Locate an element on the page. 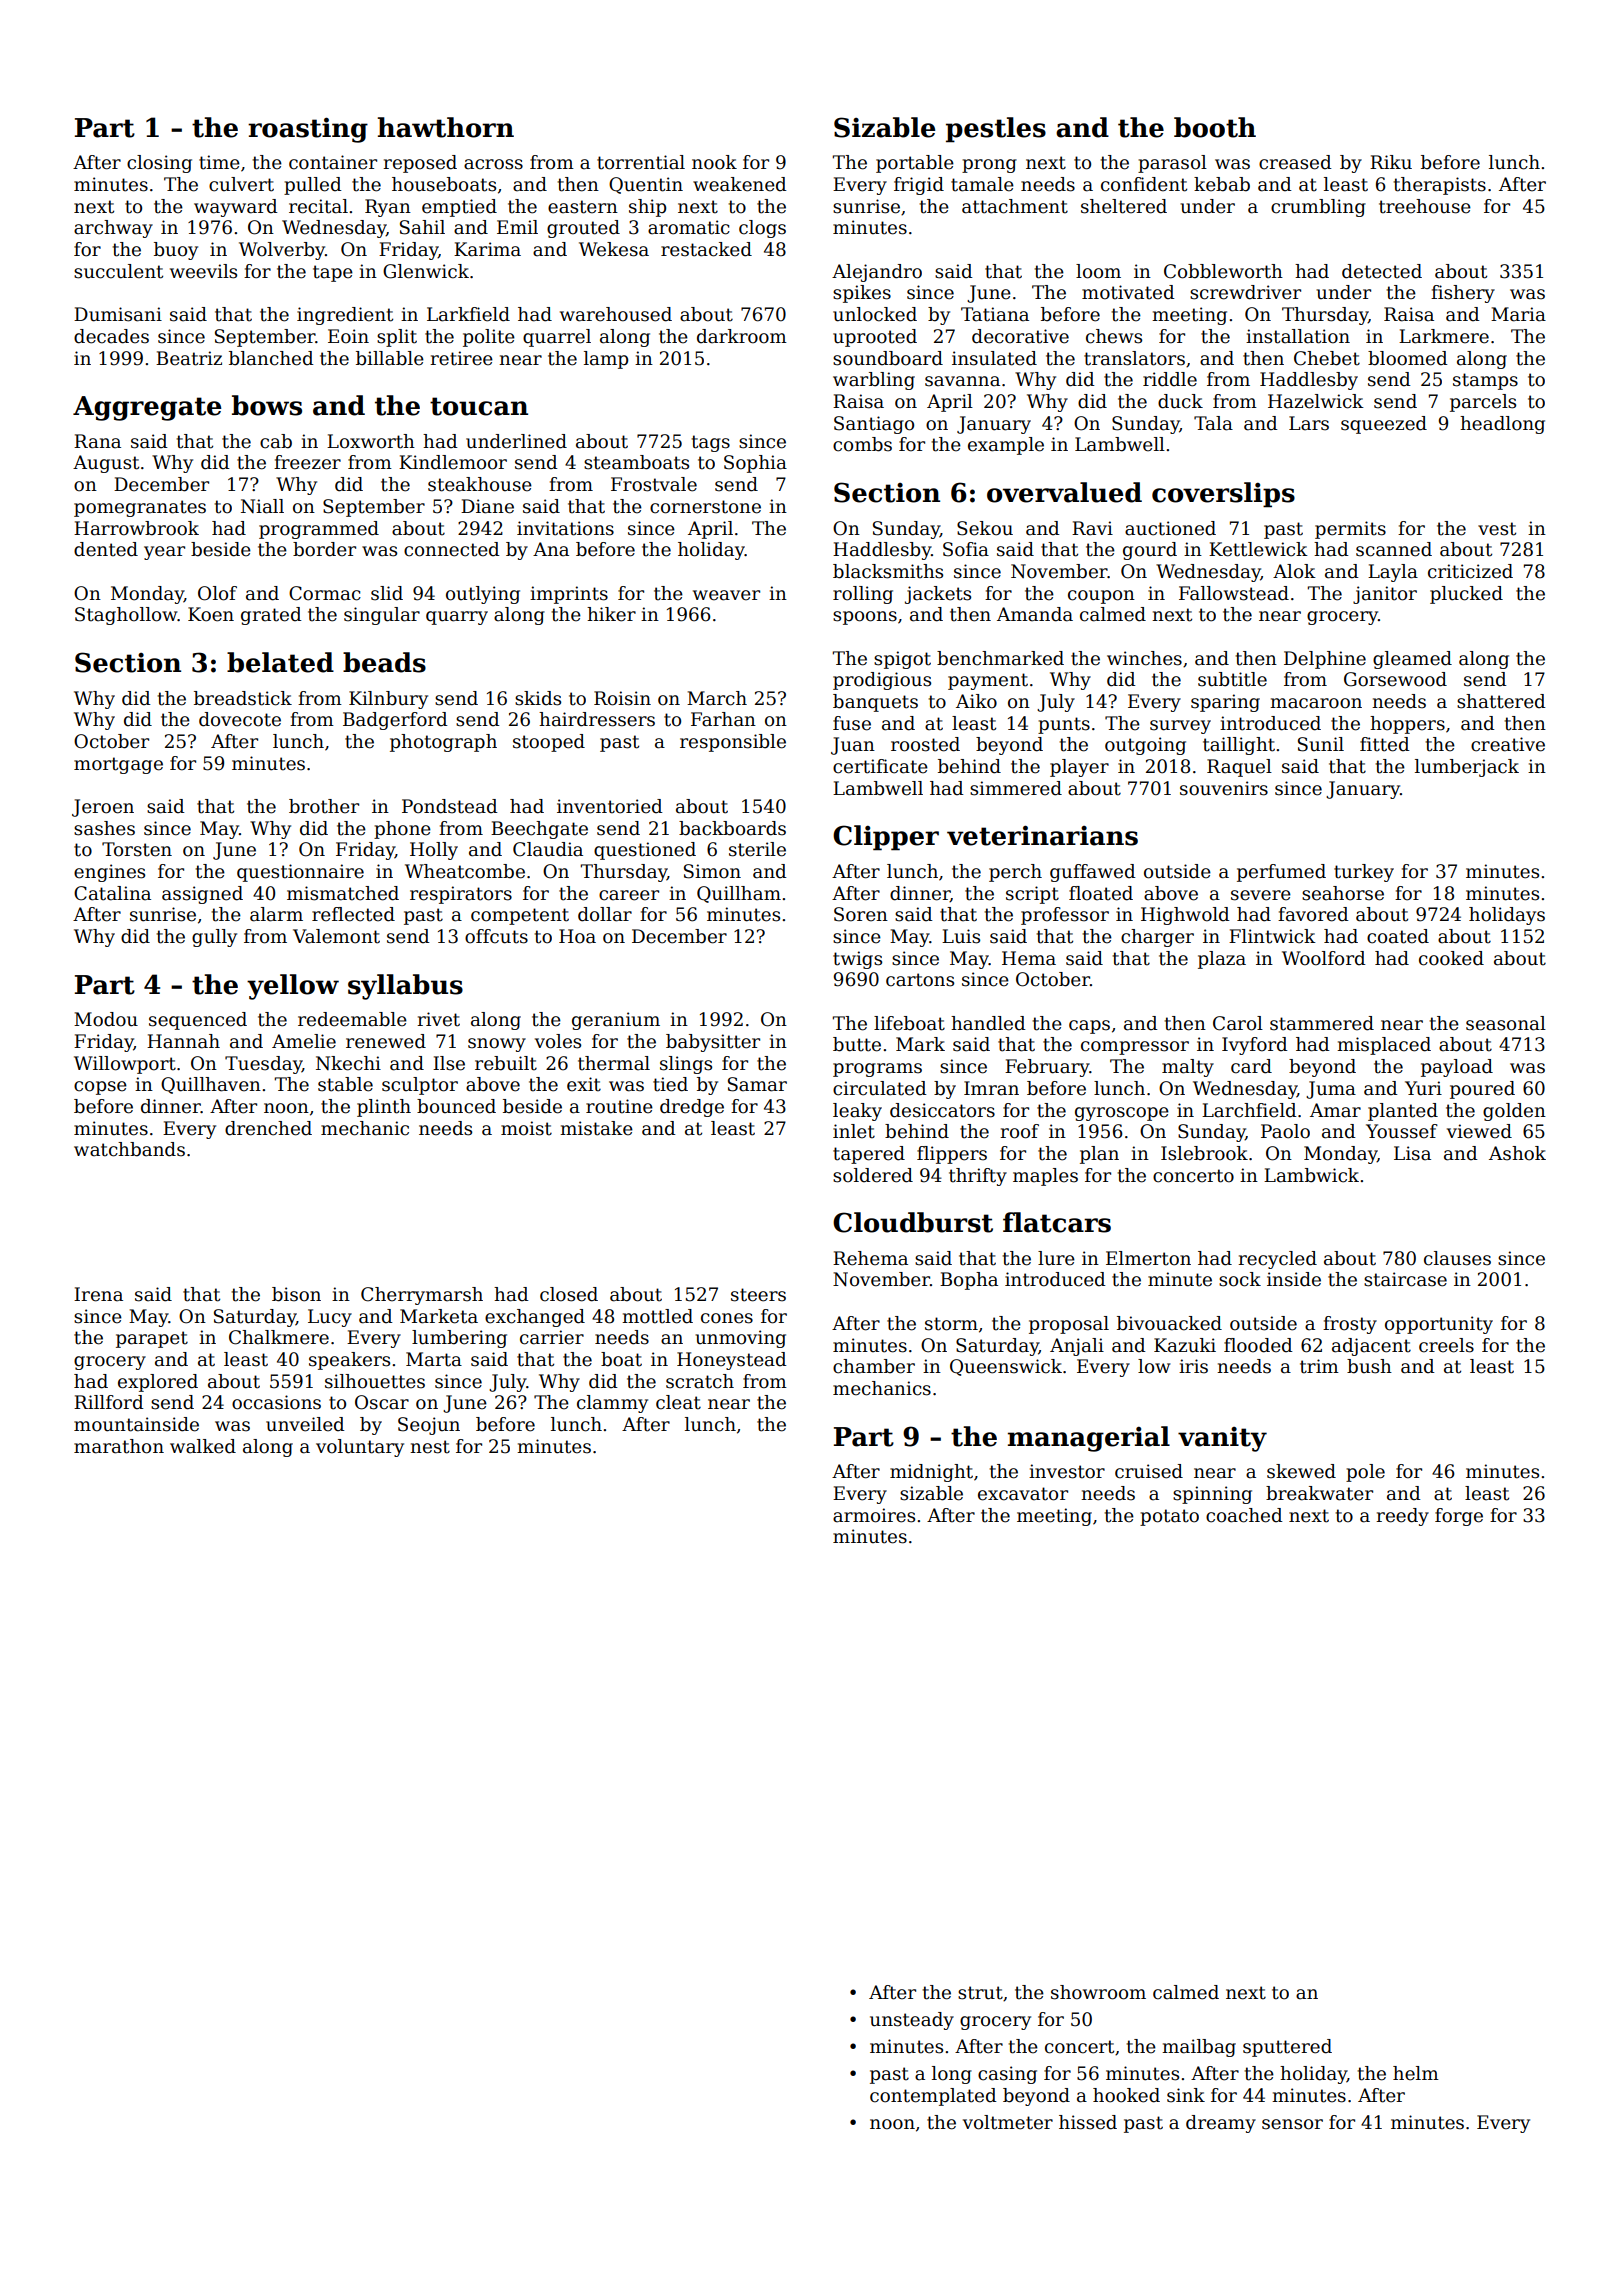 This document has width=1620, height=2292. darkroom is located at coordinates (742, 336).
